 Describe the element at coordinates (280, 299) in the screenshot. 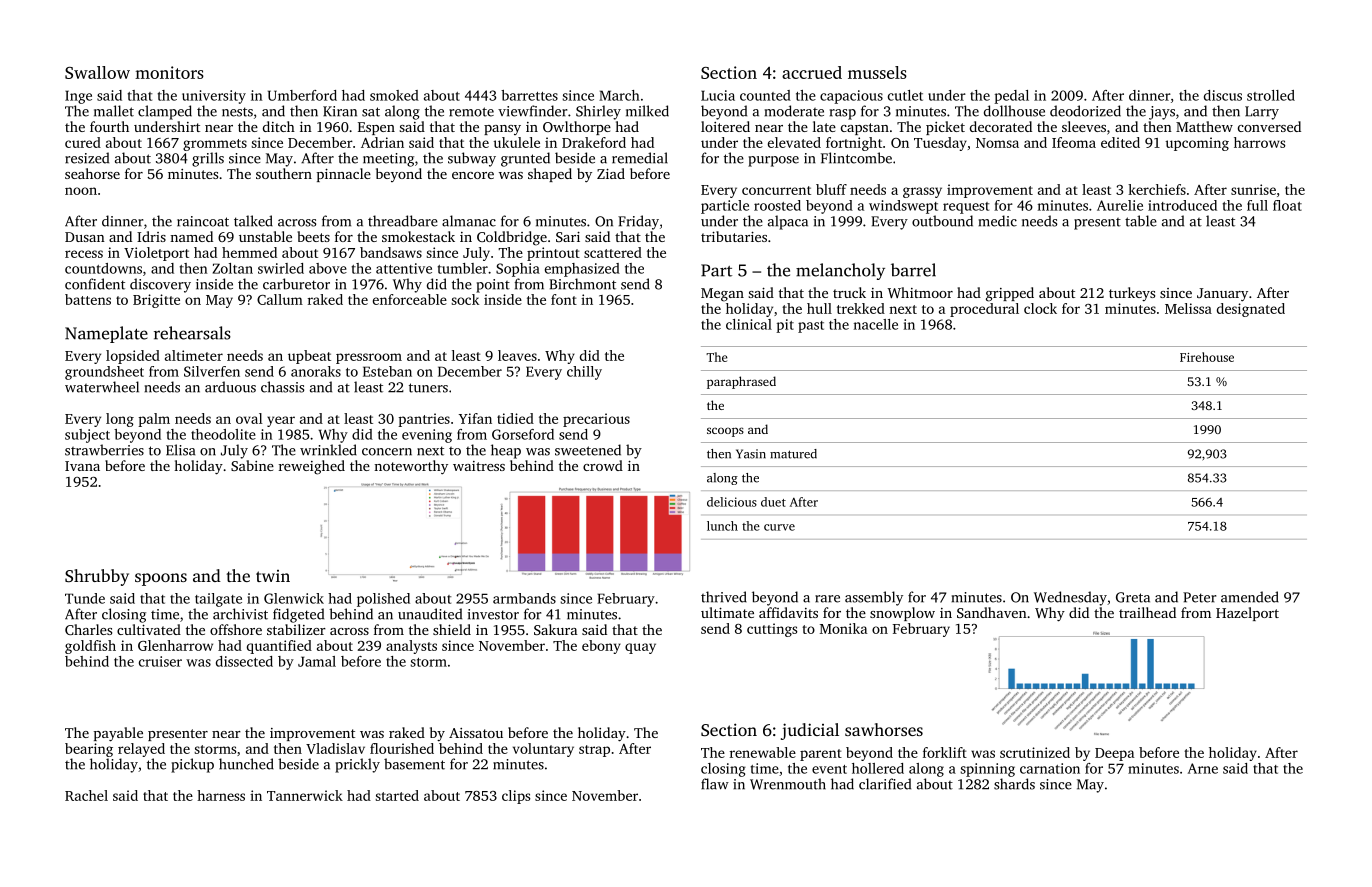

I see `Callum` at that location.
